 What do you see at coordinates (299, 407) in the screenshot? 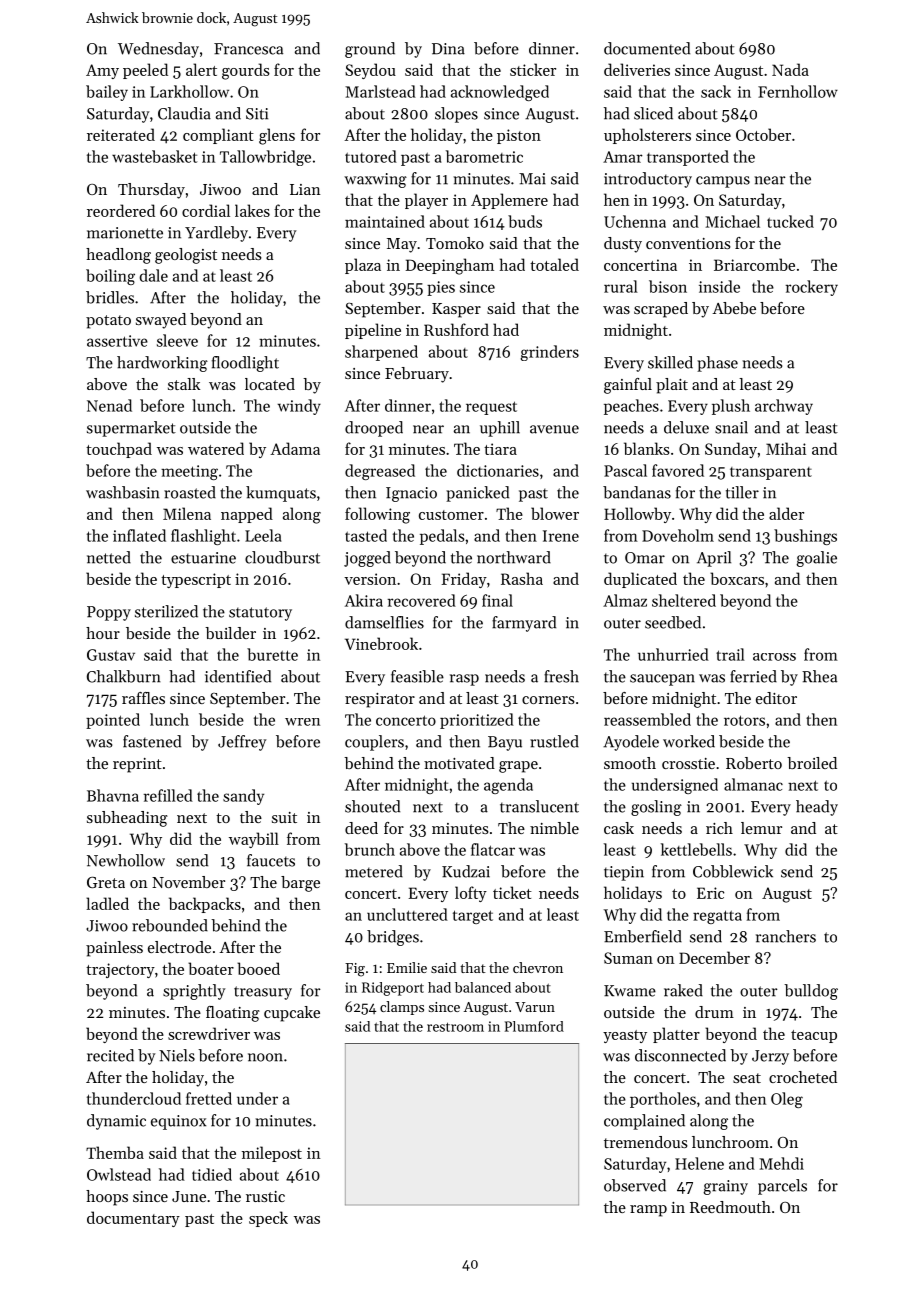
I see `windy` at bounding box center [299, 407].
